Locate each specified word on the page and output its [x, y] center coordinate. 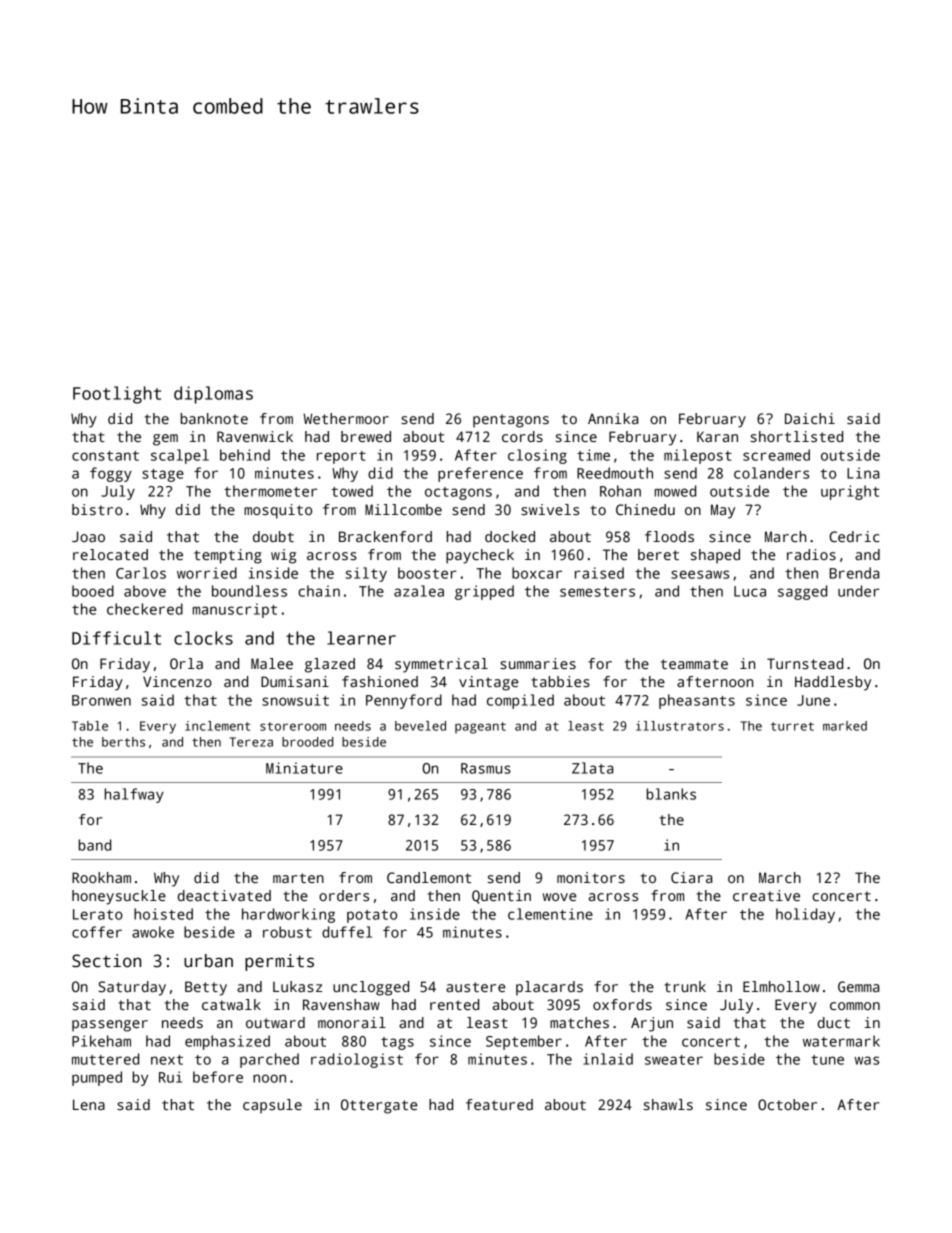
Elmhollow [781, 986]
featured [499, 1104]
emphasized [227, 1042]
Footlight [117, 395]
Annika [613, 418]
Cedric [854, 536]
